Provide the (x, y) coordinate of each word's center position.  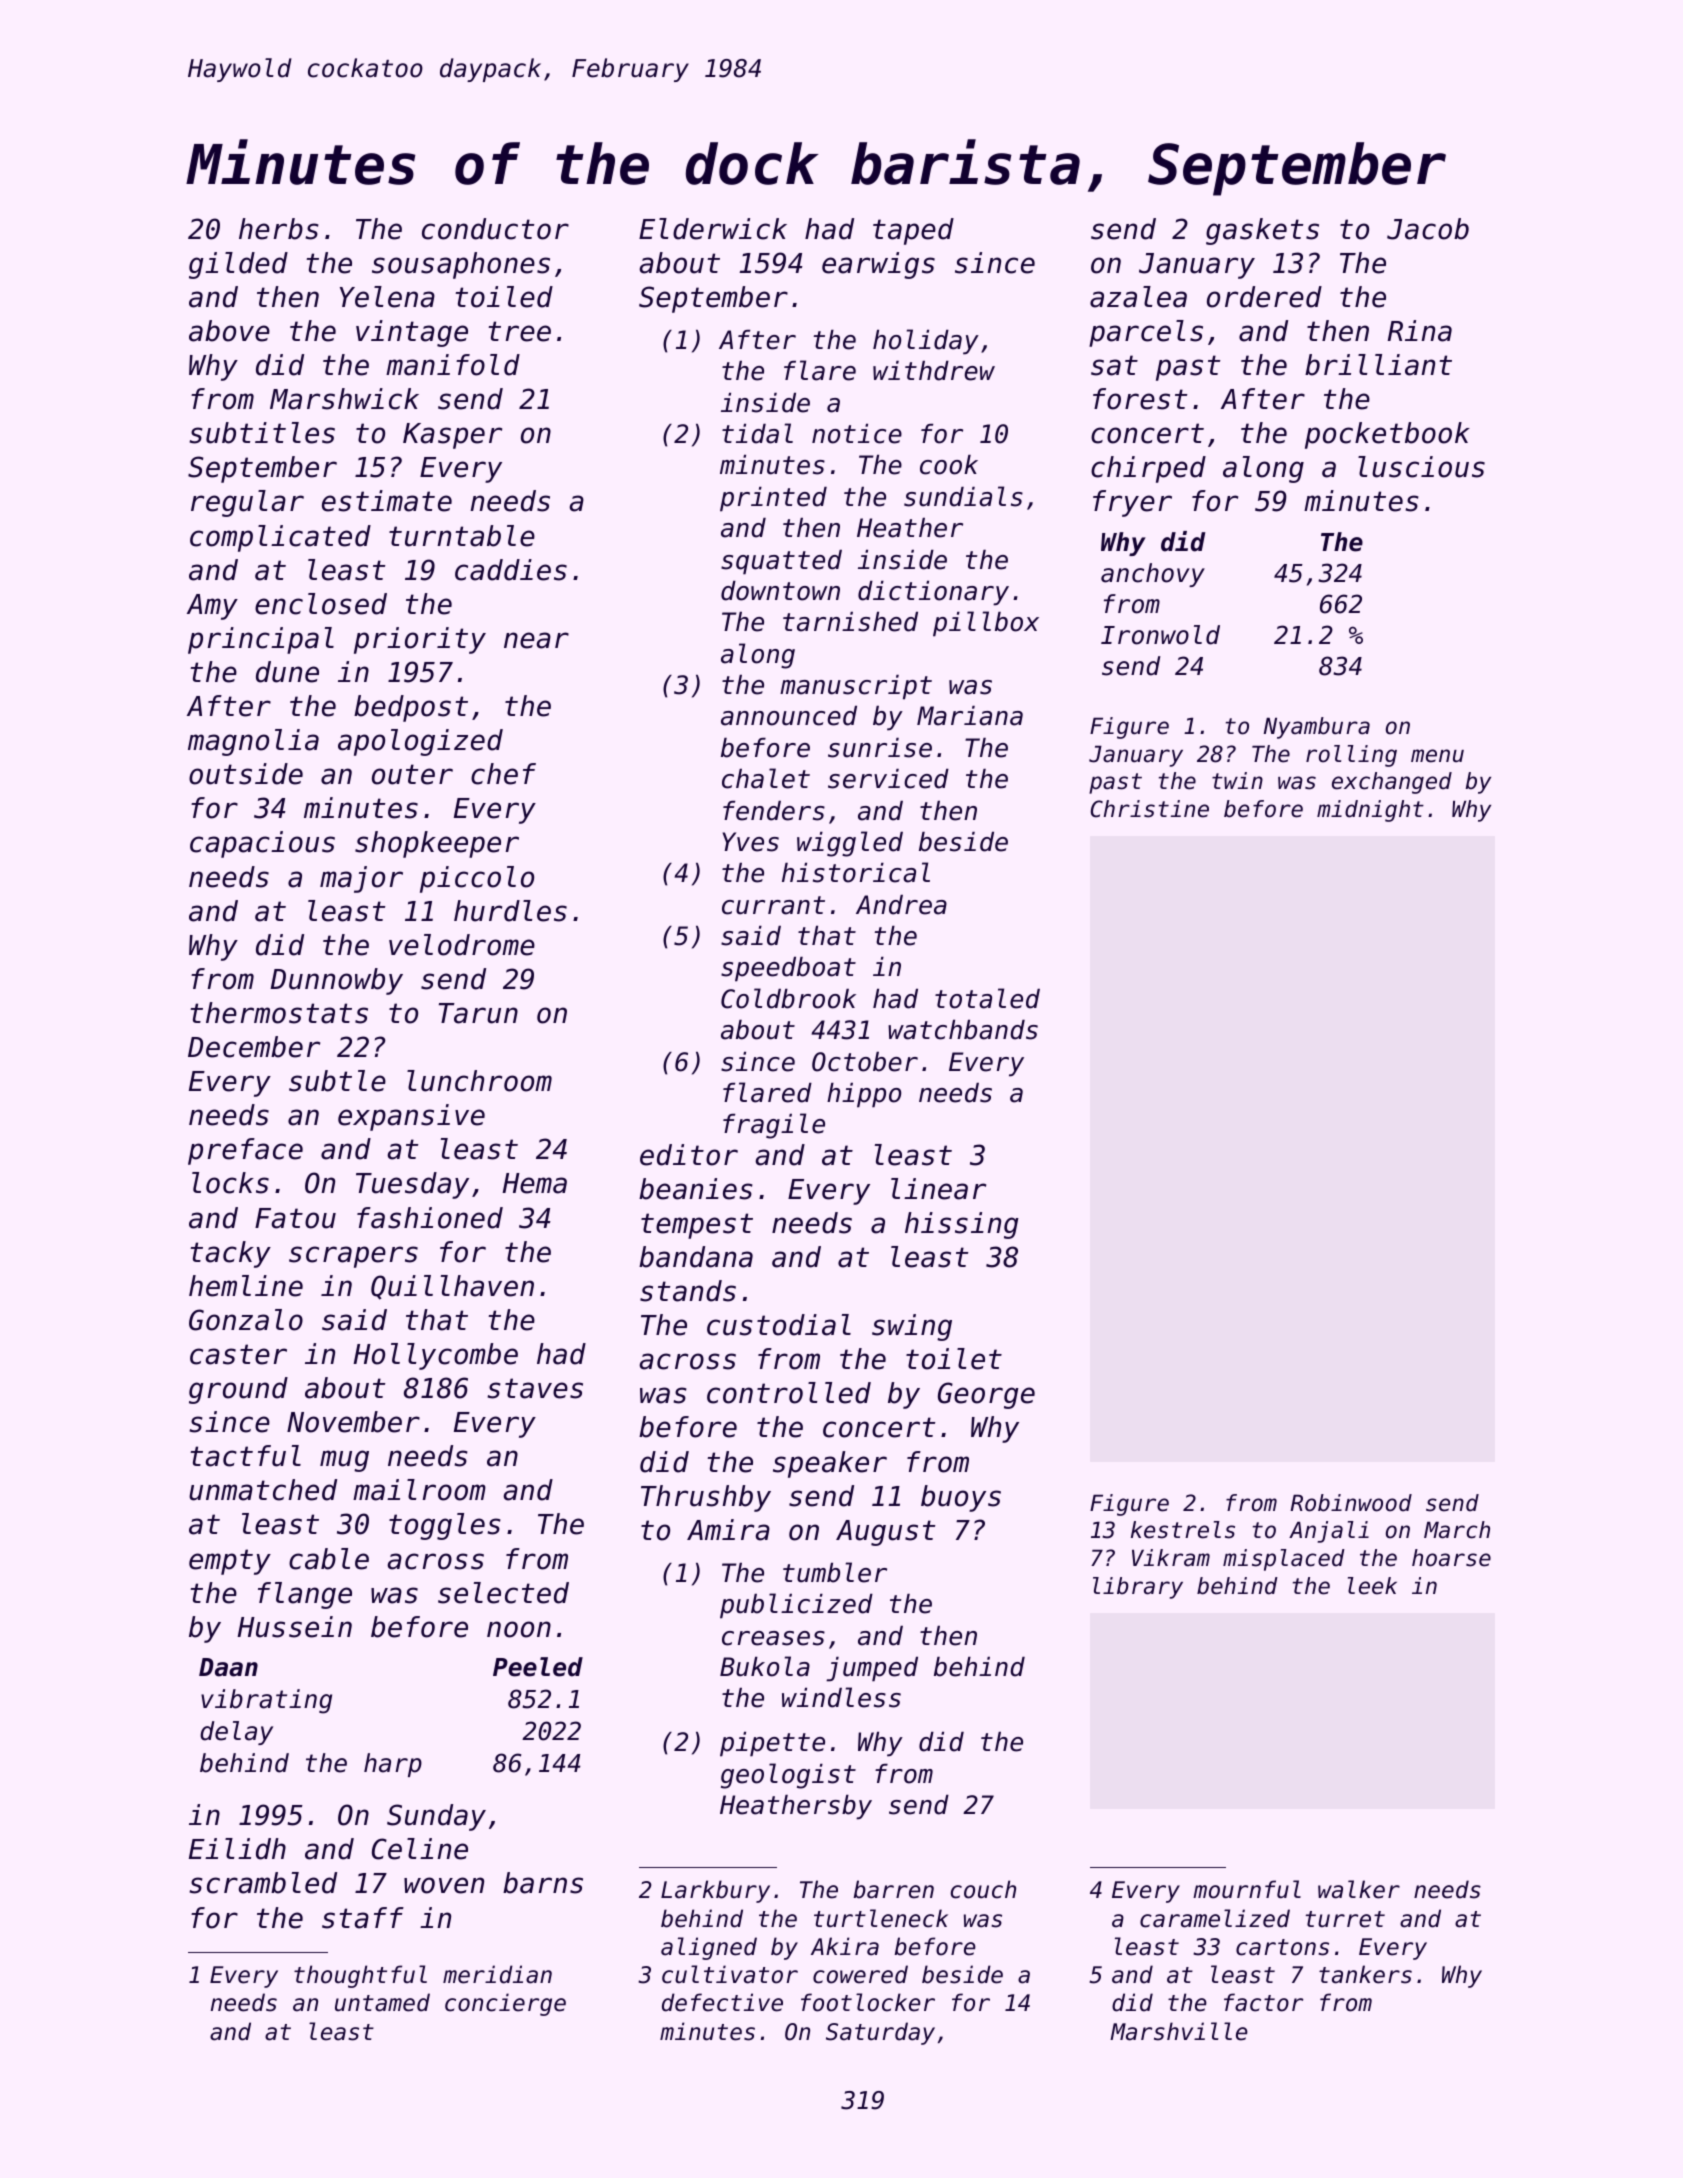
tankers (1365, 1974)
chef (503, 774)
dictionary (933, 593)
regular (247, 503)
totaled (987, 998)
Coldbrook (788, 998)
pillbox (986, 624)
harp (393, 1765)
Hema (534, 1183)
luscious (1421, 467)
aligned (709, 1948)
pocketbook (1387, 435)
